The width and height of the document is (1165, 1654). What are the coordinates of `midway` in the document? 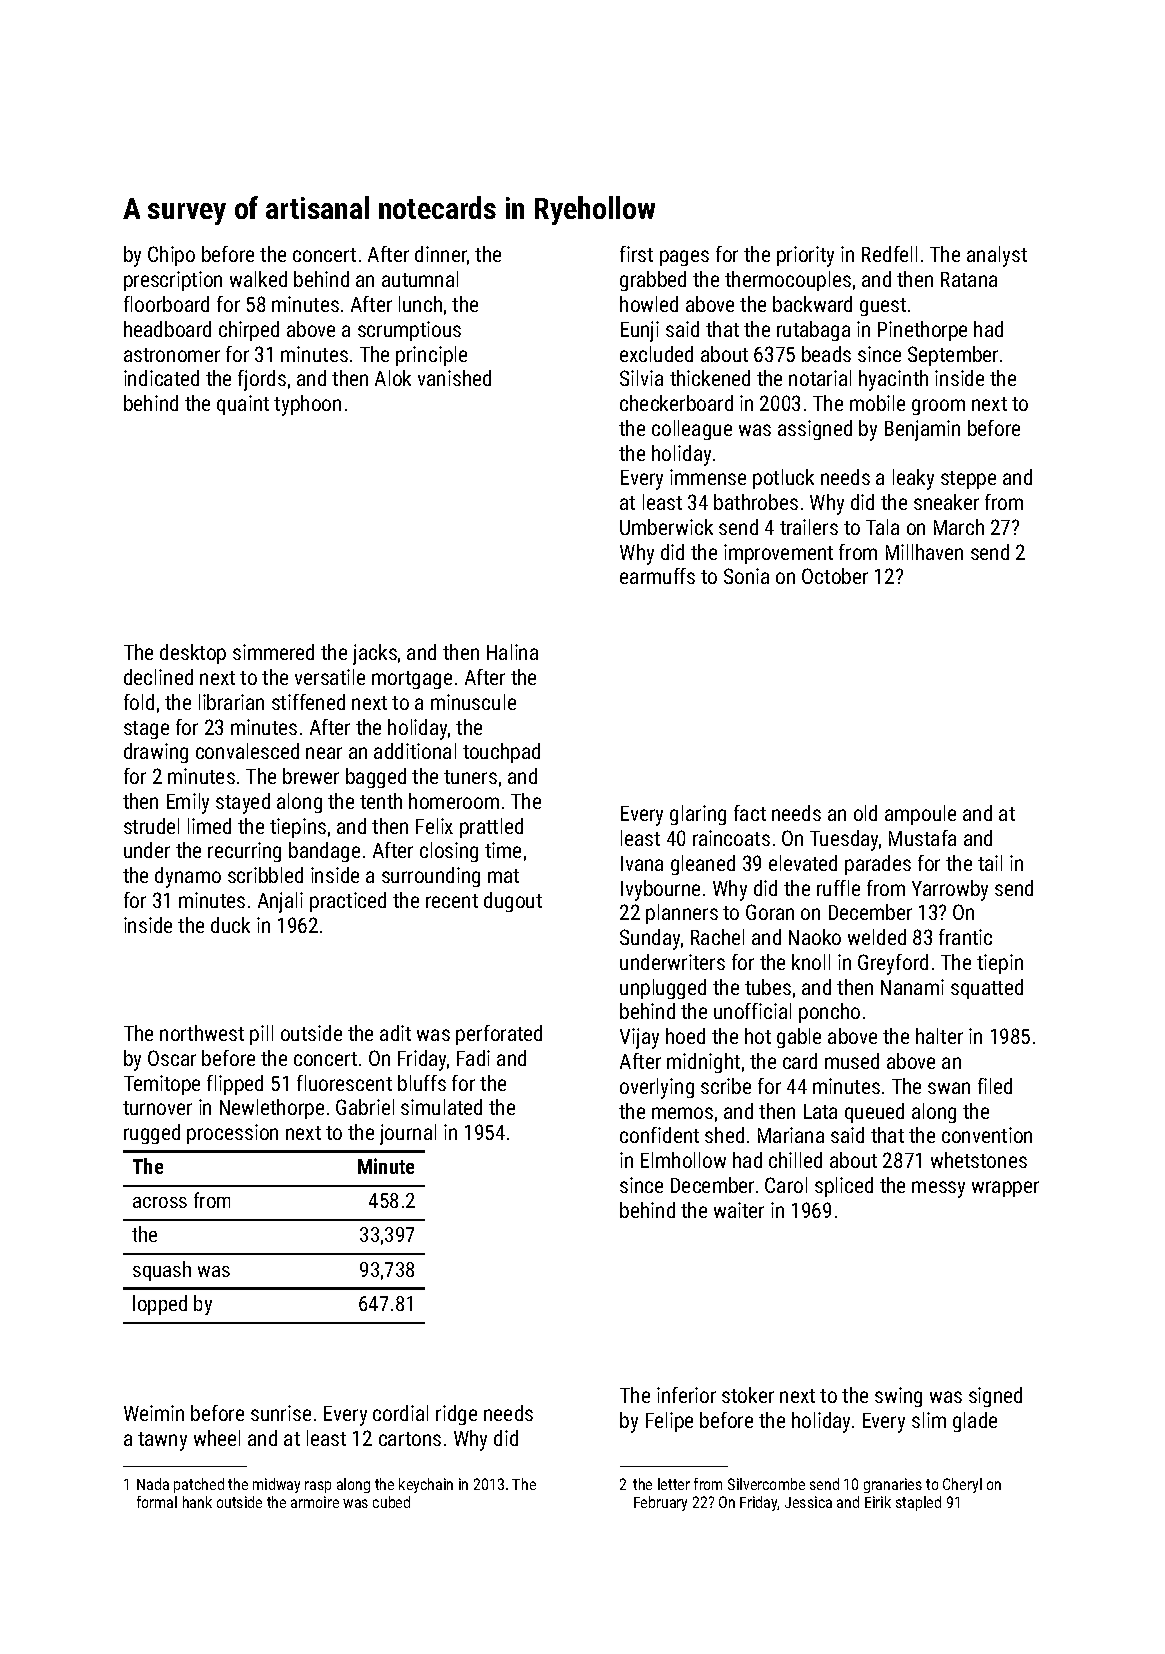 It's located at (276, 1485).
